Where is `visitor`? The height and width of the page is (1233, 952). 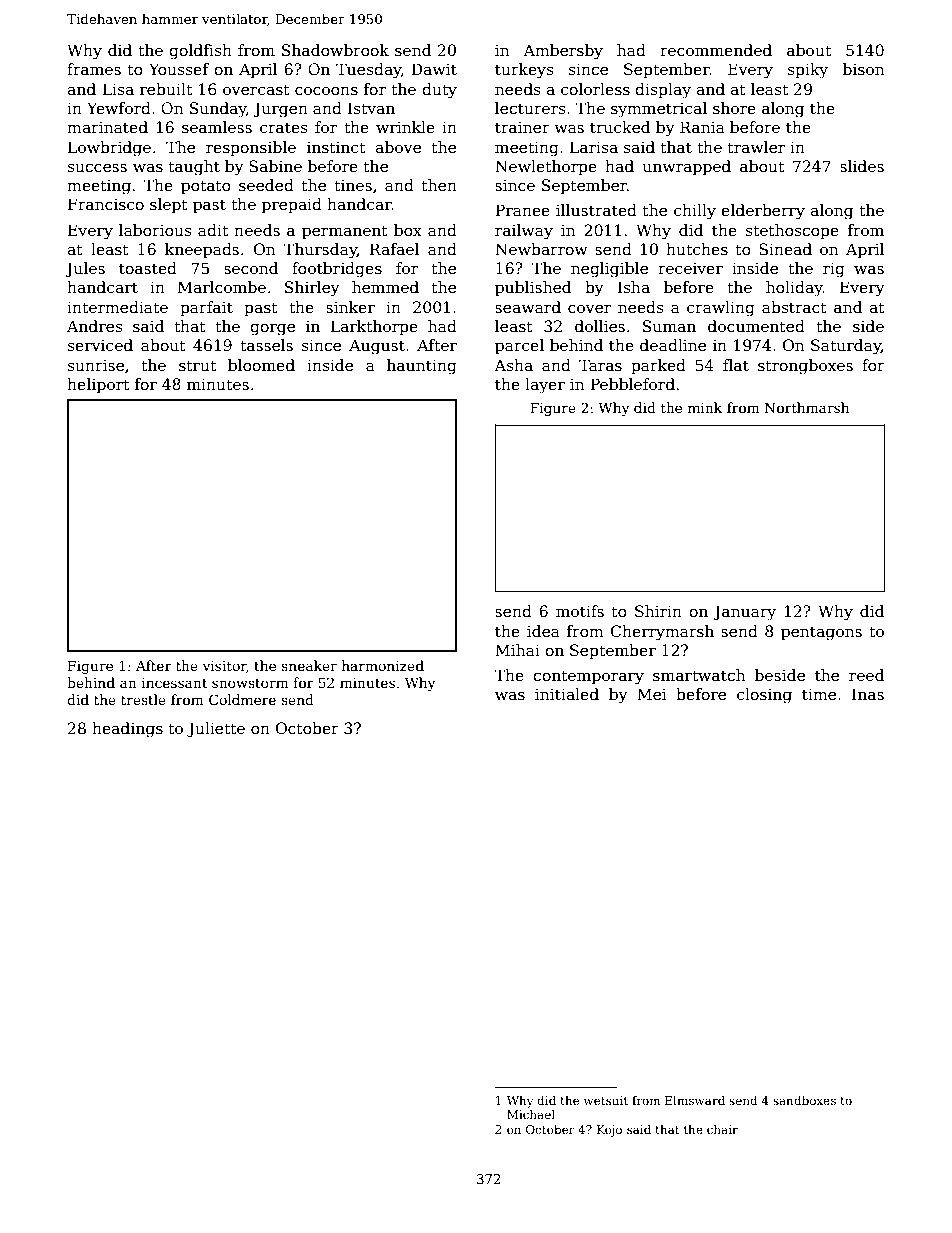
visitor is located at coordinates (225, 667).
